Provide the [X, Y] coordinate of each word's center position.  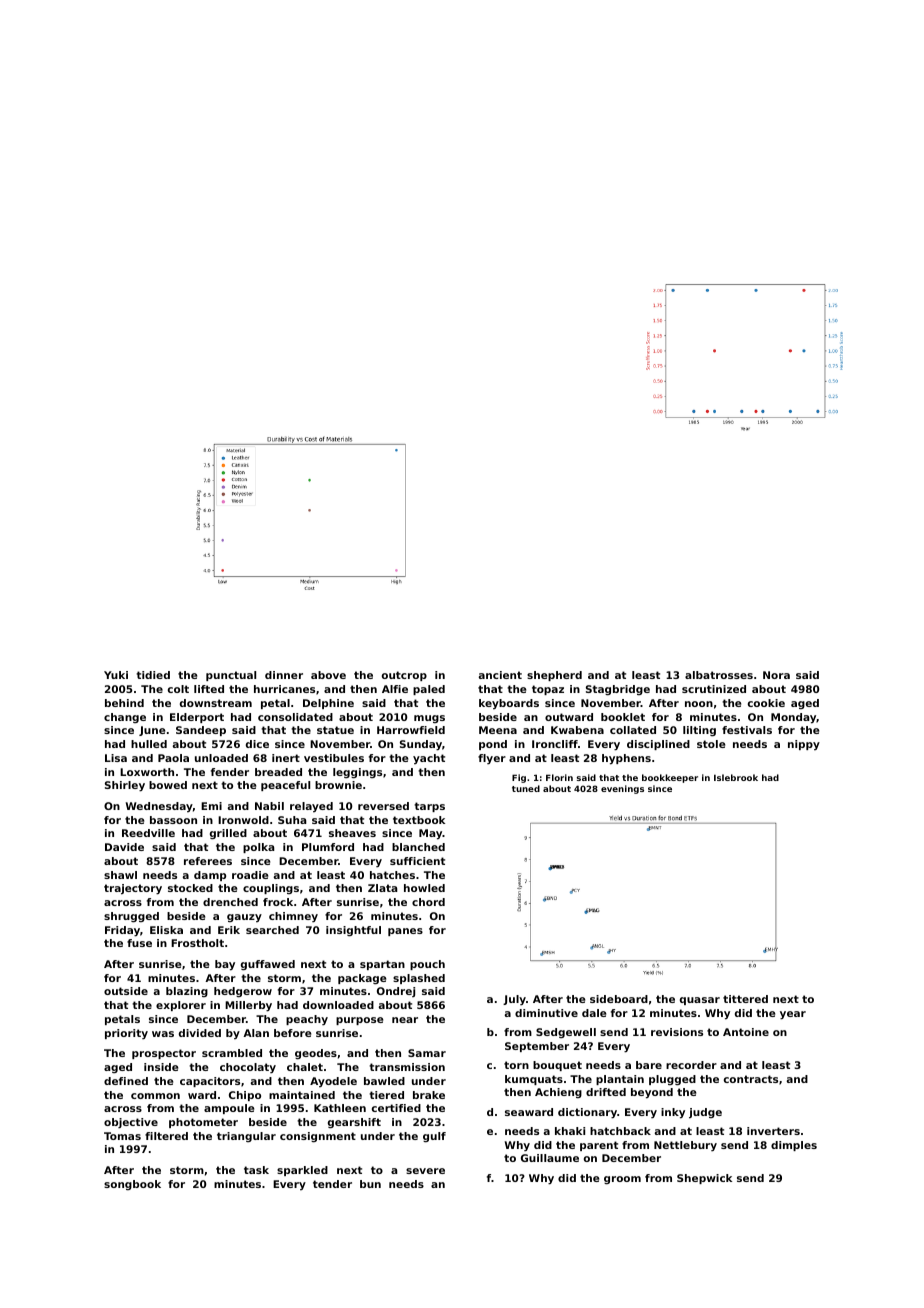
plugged [672, 1080]
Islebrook [736, 777]
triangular [246, 1137]
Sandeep [201, 731]
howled [424, 888]
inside [161, 1067]
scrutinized [714, 689]
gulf [434, 1137]
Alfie [395, 689]
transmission [407, 1067]
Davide [124, 847]
